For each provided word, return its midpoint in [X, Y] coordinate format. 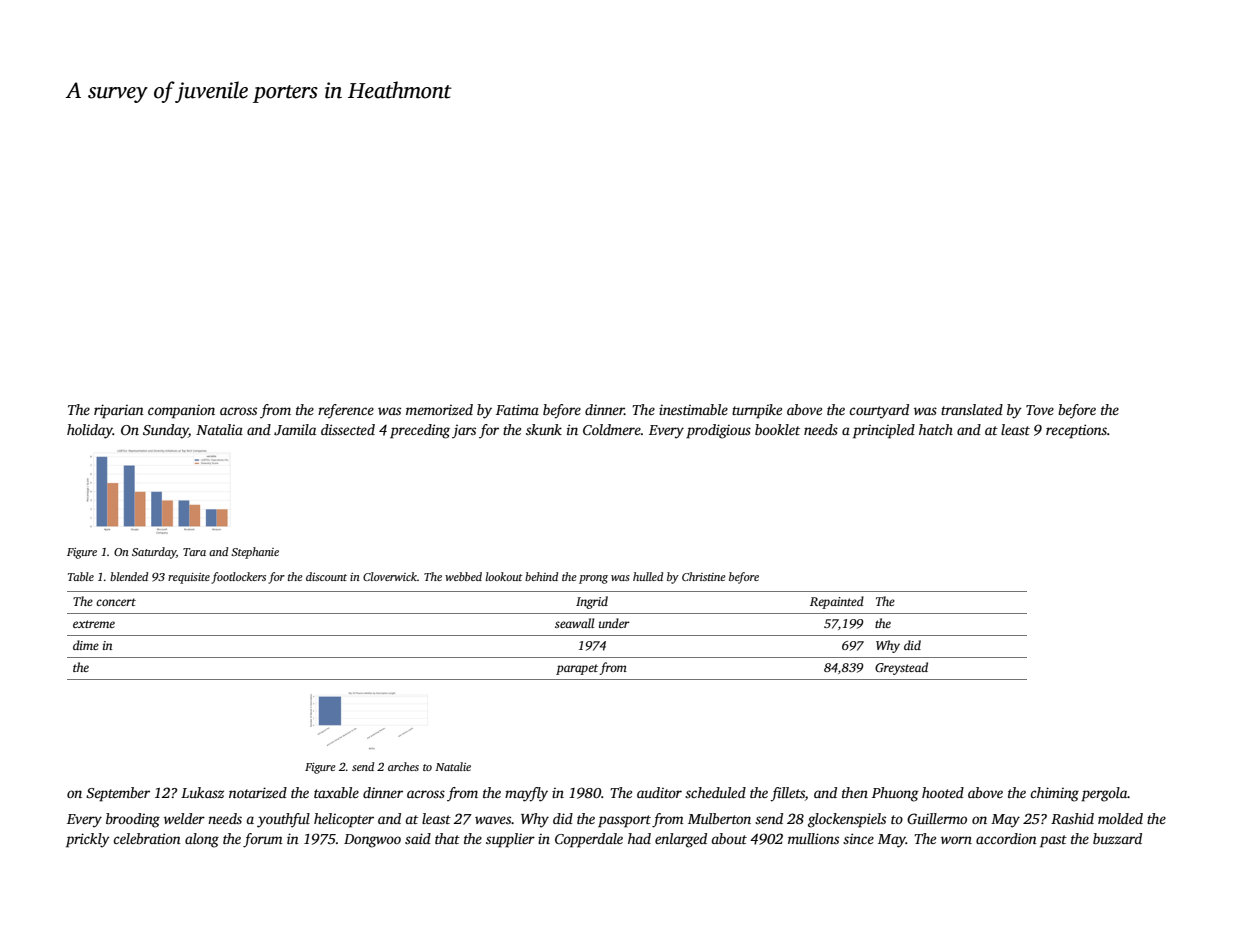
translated [972, 409]
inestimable [693, 409]
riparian [119, 411]
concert [116, 602]
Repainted [837, 602]
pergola [1104, 794]
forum [263, 840]
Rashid [1072, 818]
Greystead [901, 668]
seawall [574, 623]
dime [86, 645]
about [729, 838]
